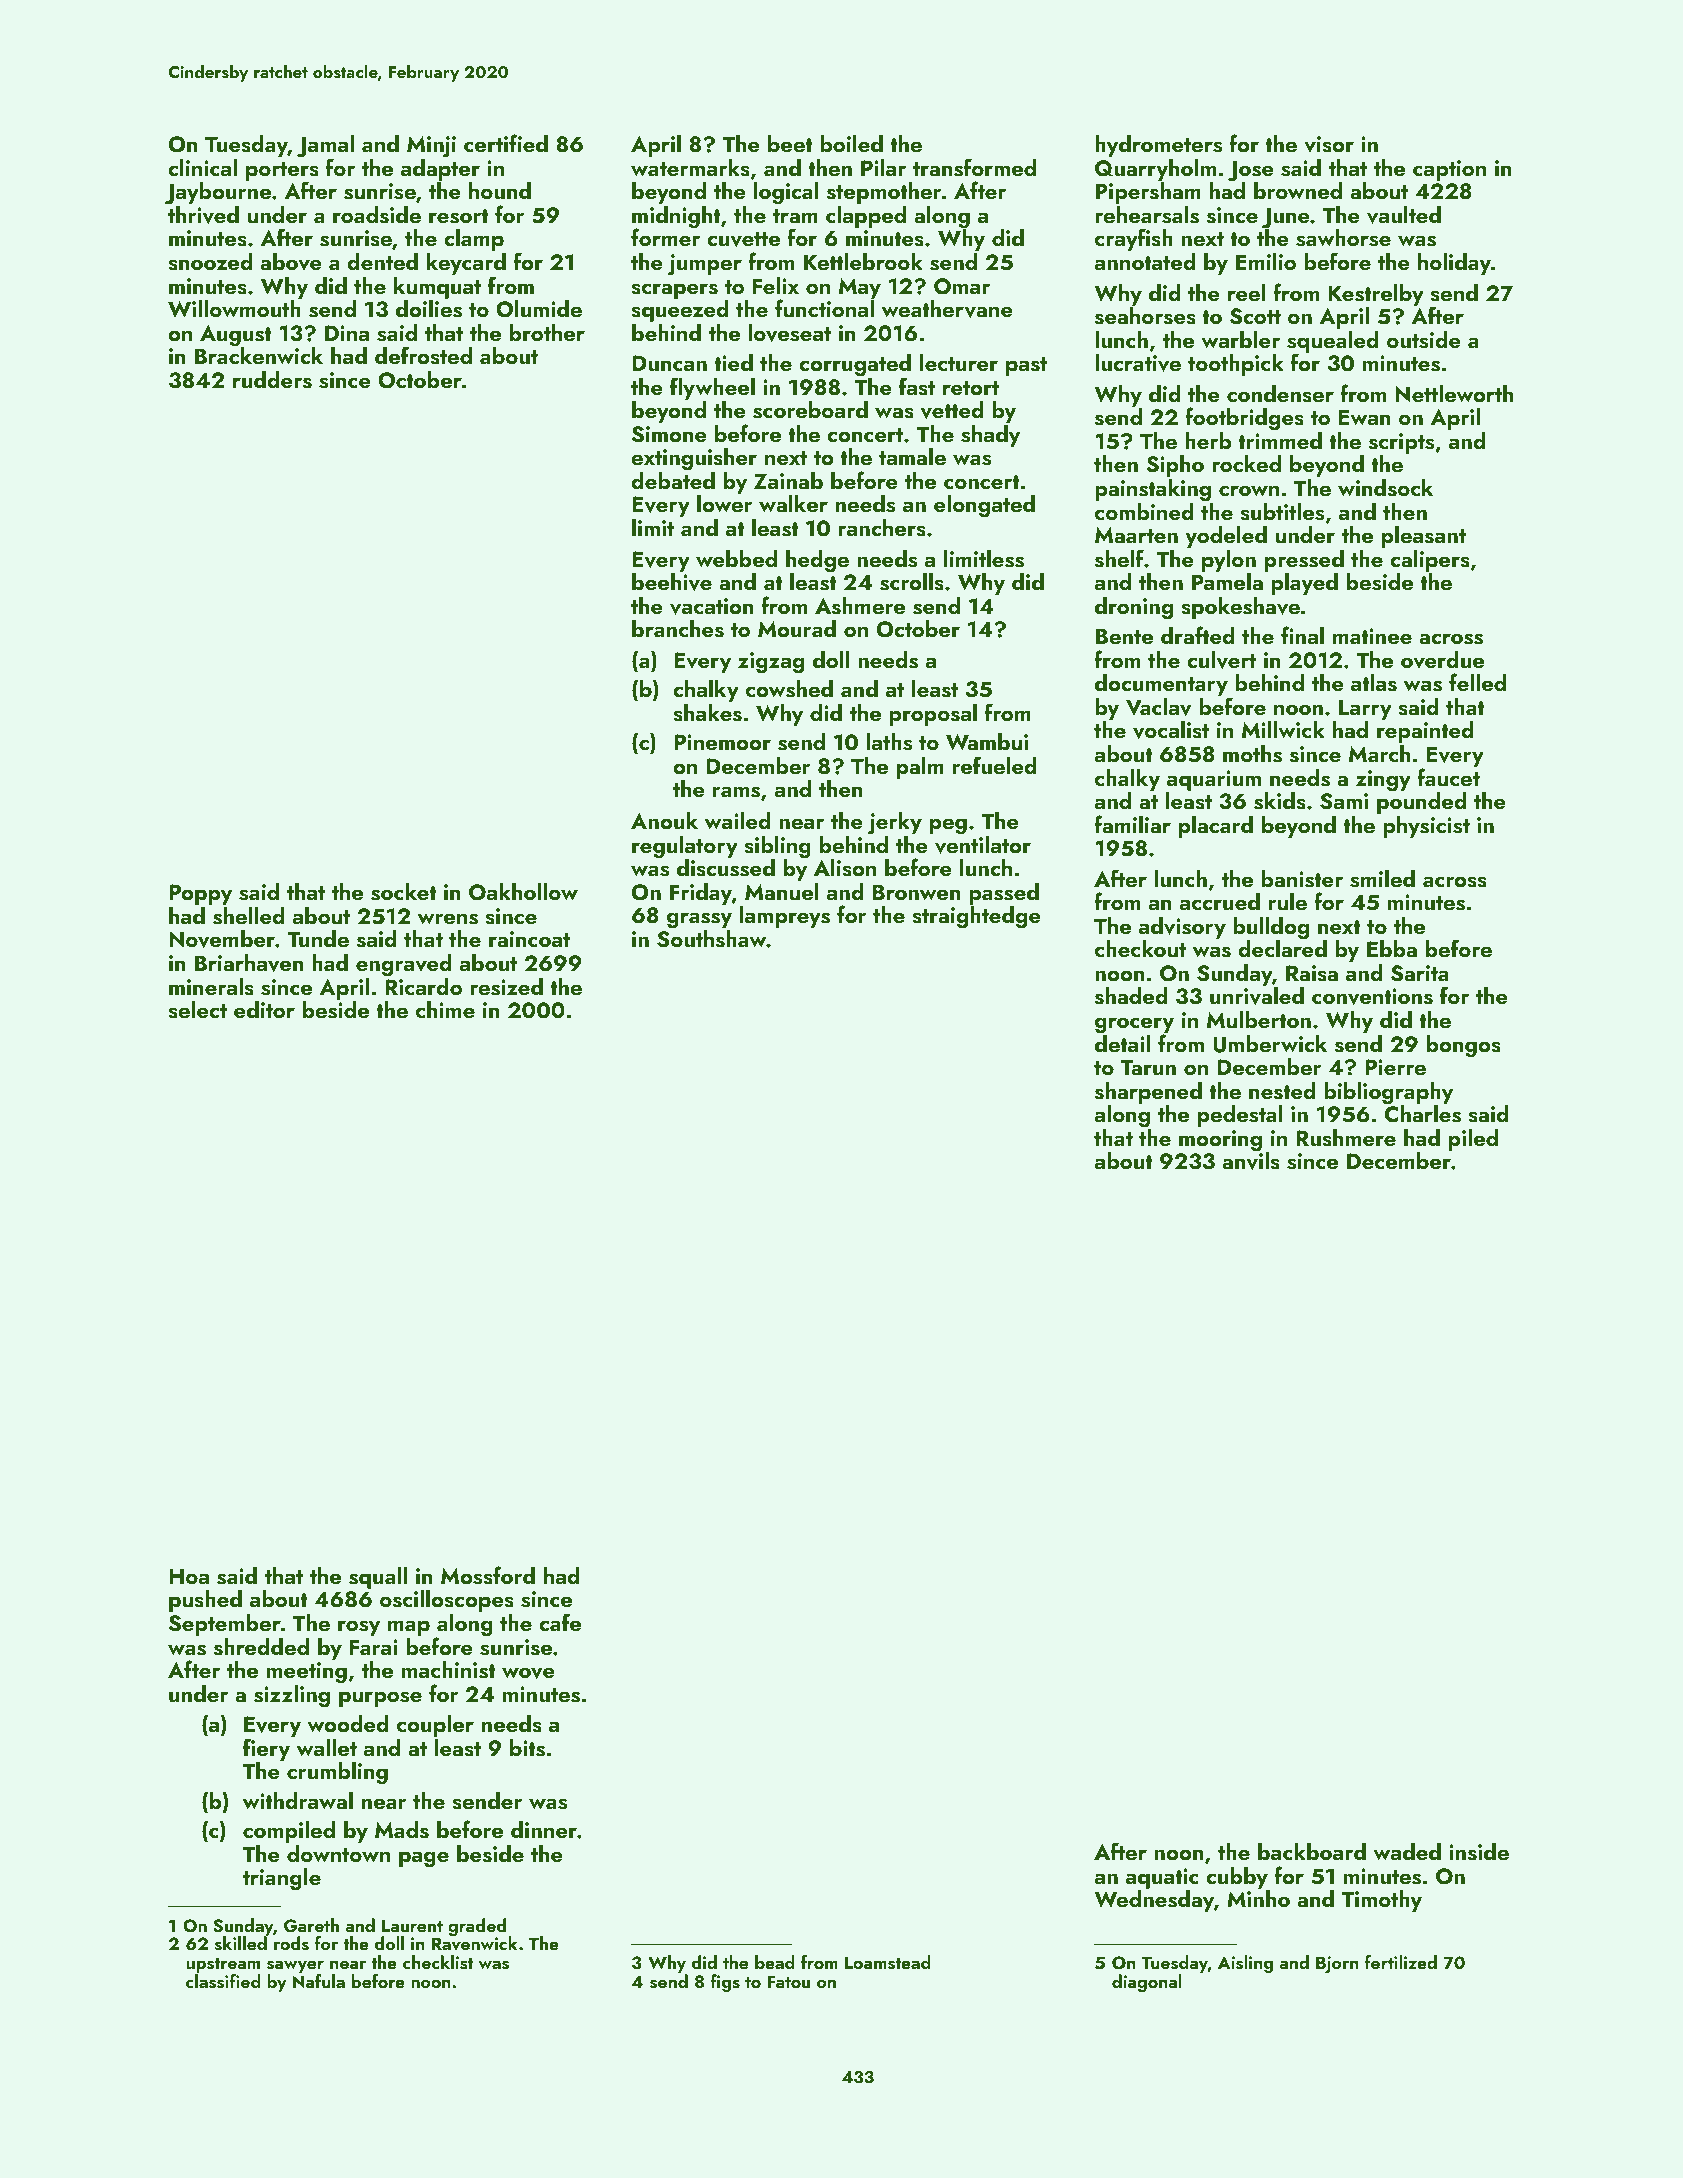 Image resolution: width=1683 pixels, height=2178 pixels. What do you see at coordinates (722, 742) in the page?
I see `Pinemoor` at bounding box center [722, 742].
